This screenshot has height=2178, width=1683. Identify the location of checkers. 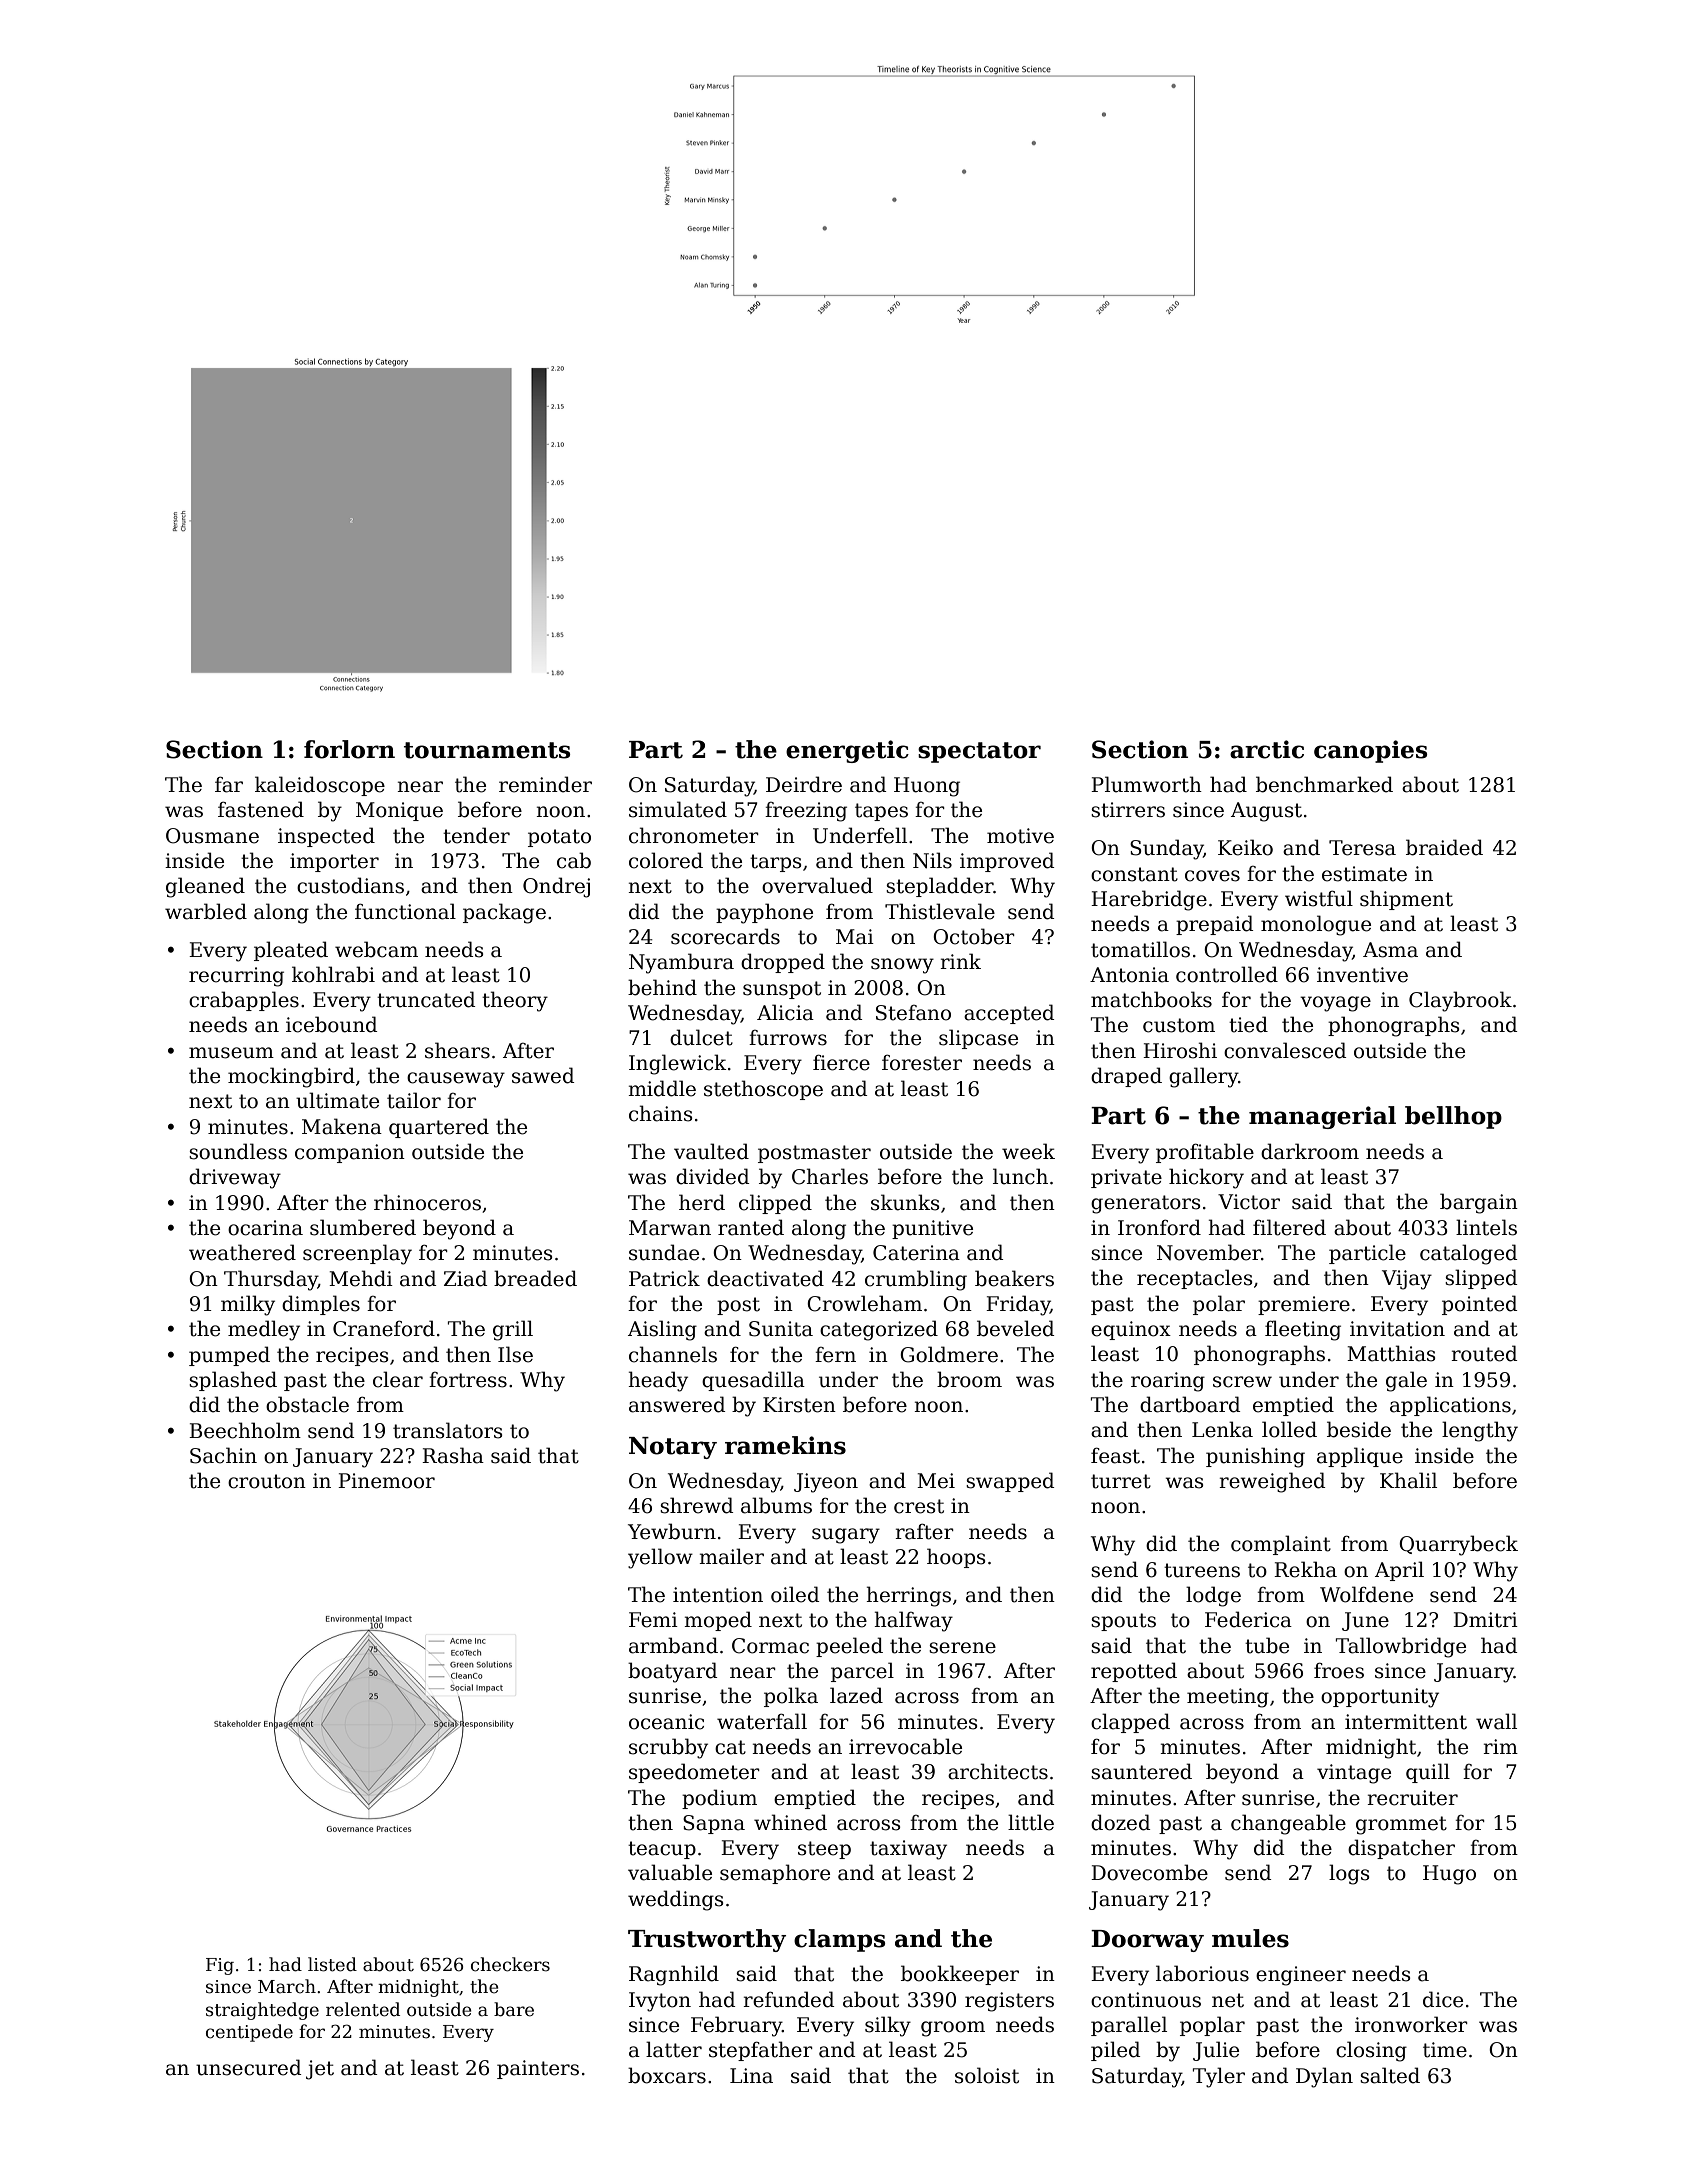
(510, 1964).
